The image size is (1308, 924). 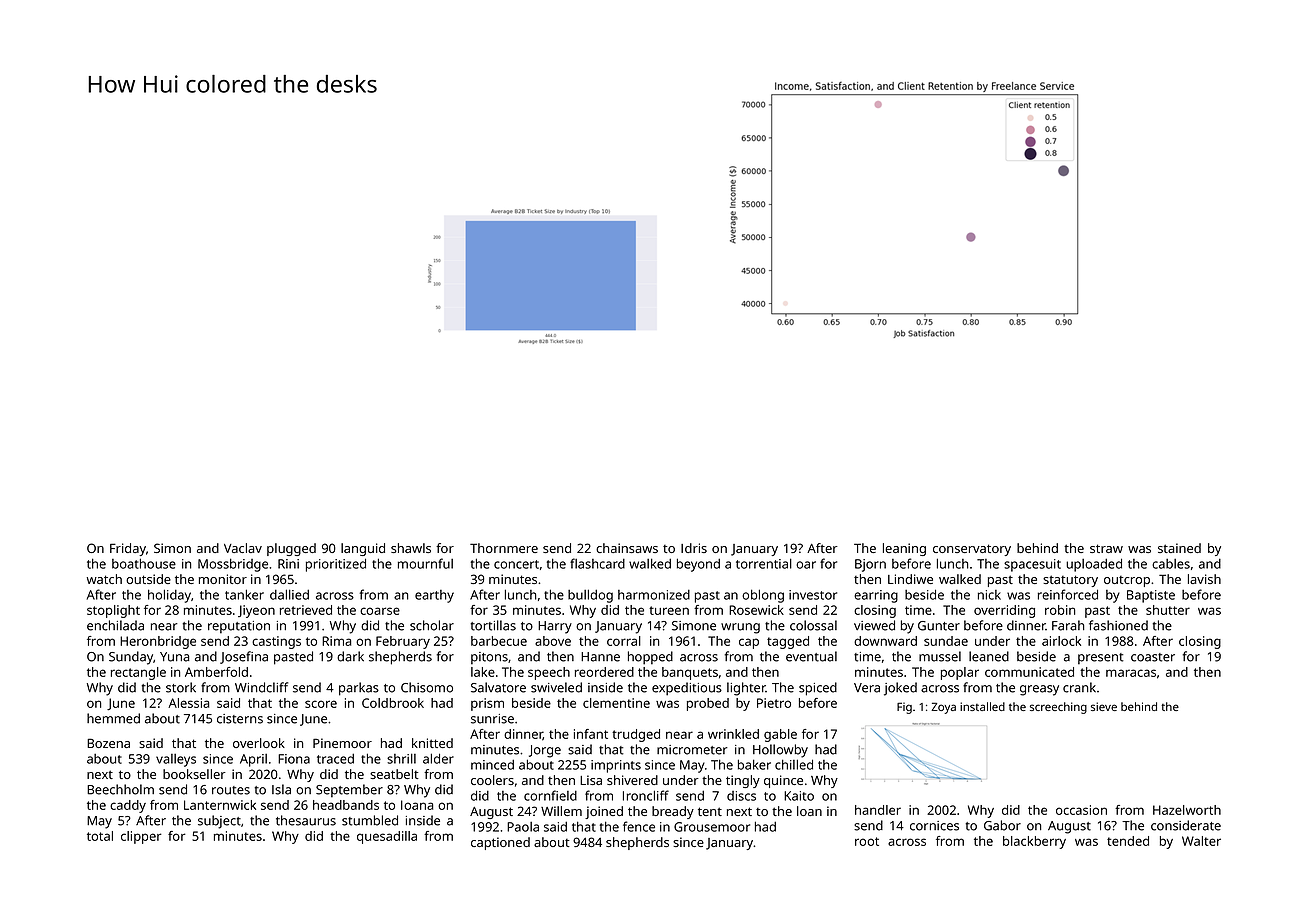 What do you see at coordinates (1106, 548) in the screenshot?
I see `straw` at bounding box center [1106, 548].
